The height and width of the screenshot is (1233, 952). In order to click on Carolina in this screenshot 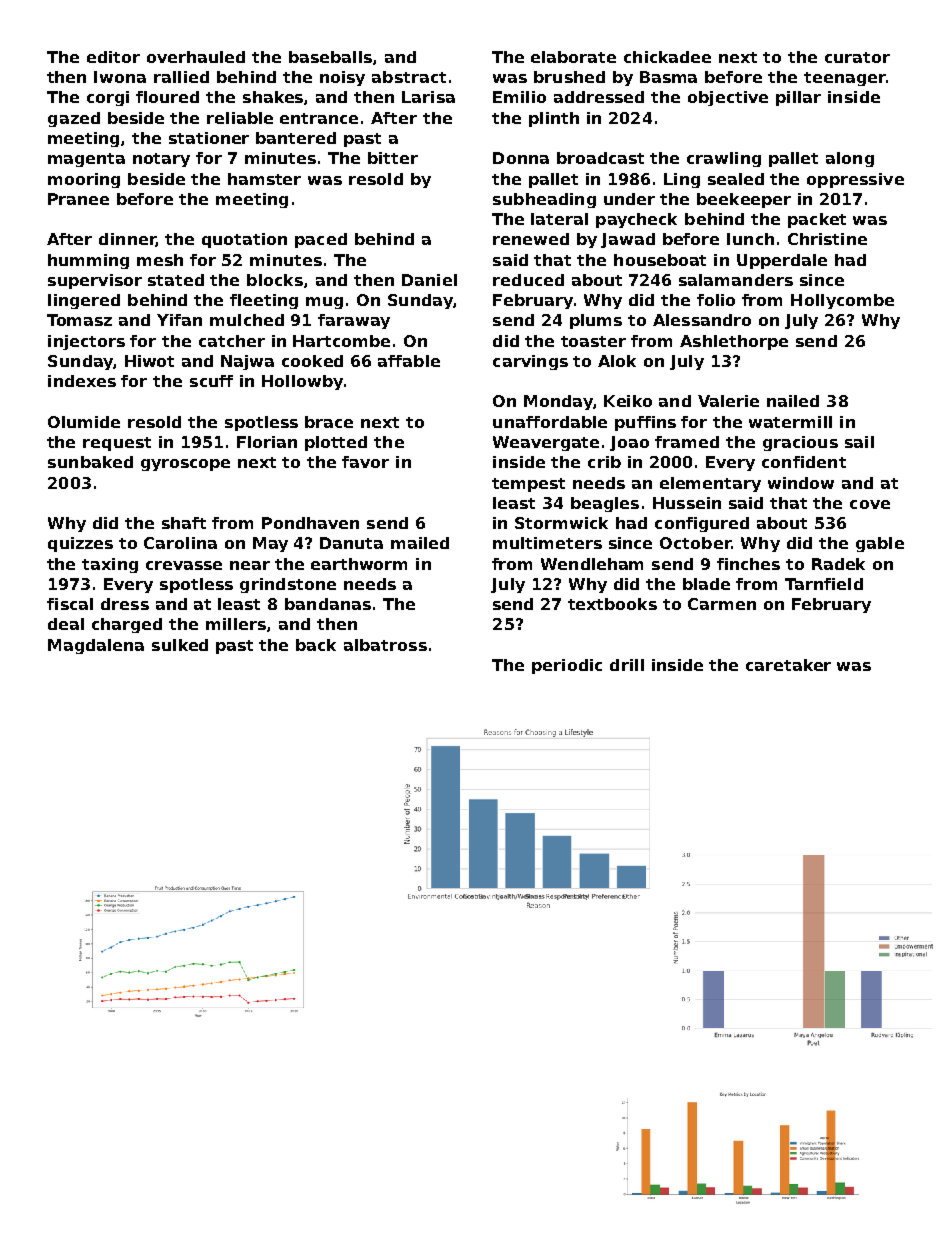, I will do `click(180, 543)`.
